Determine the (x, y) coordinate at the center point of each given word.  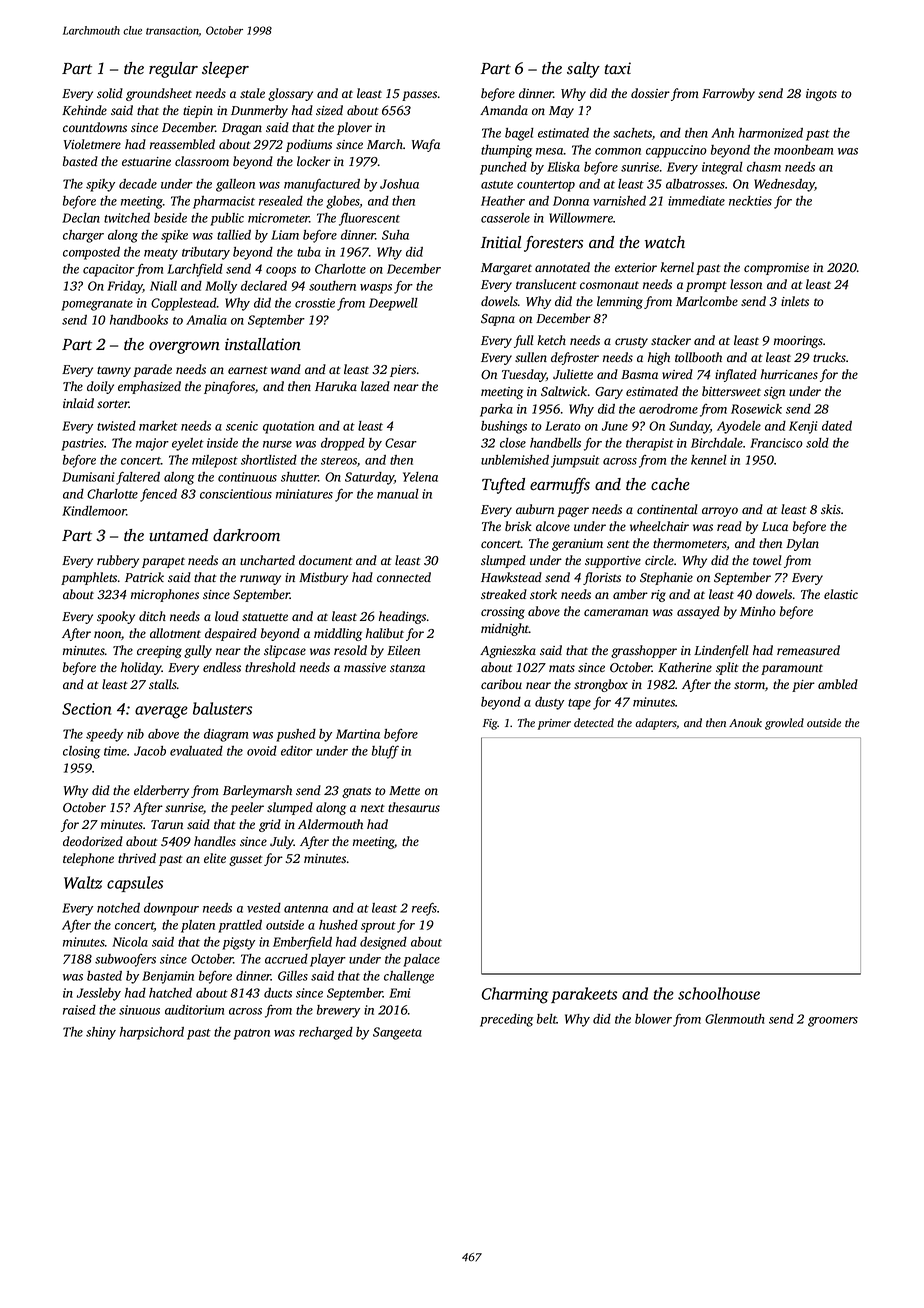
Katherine (685, 667)
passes (419, 96)
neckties (750, 201)
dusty (549, 703)
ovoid (262, 751)
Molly (221, 287)
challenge (409, 977)
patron (251, 1034)
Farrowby (728, 94)
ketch (551, 340)
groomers (833, 1022)
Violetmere (92, 144)
